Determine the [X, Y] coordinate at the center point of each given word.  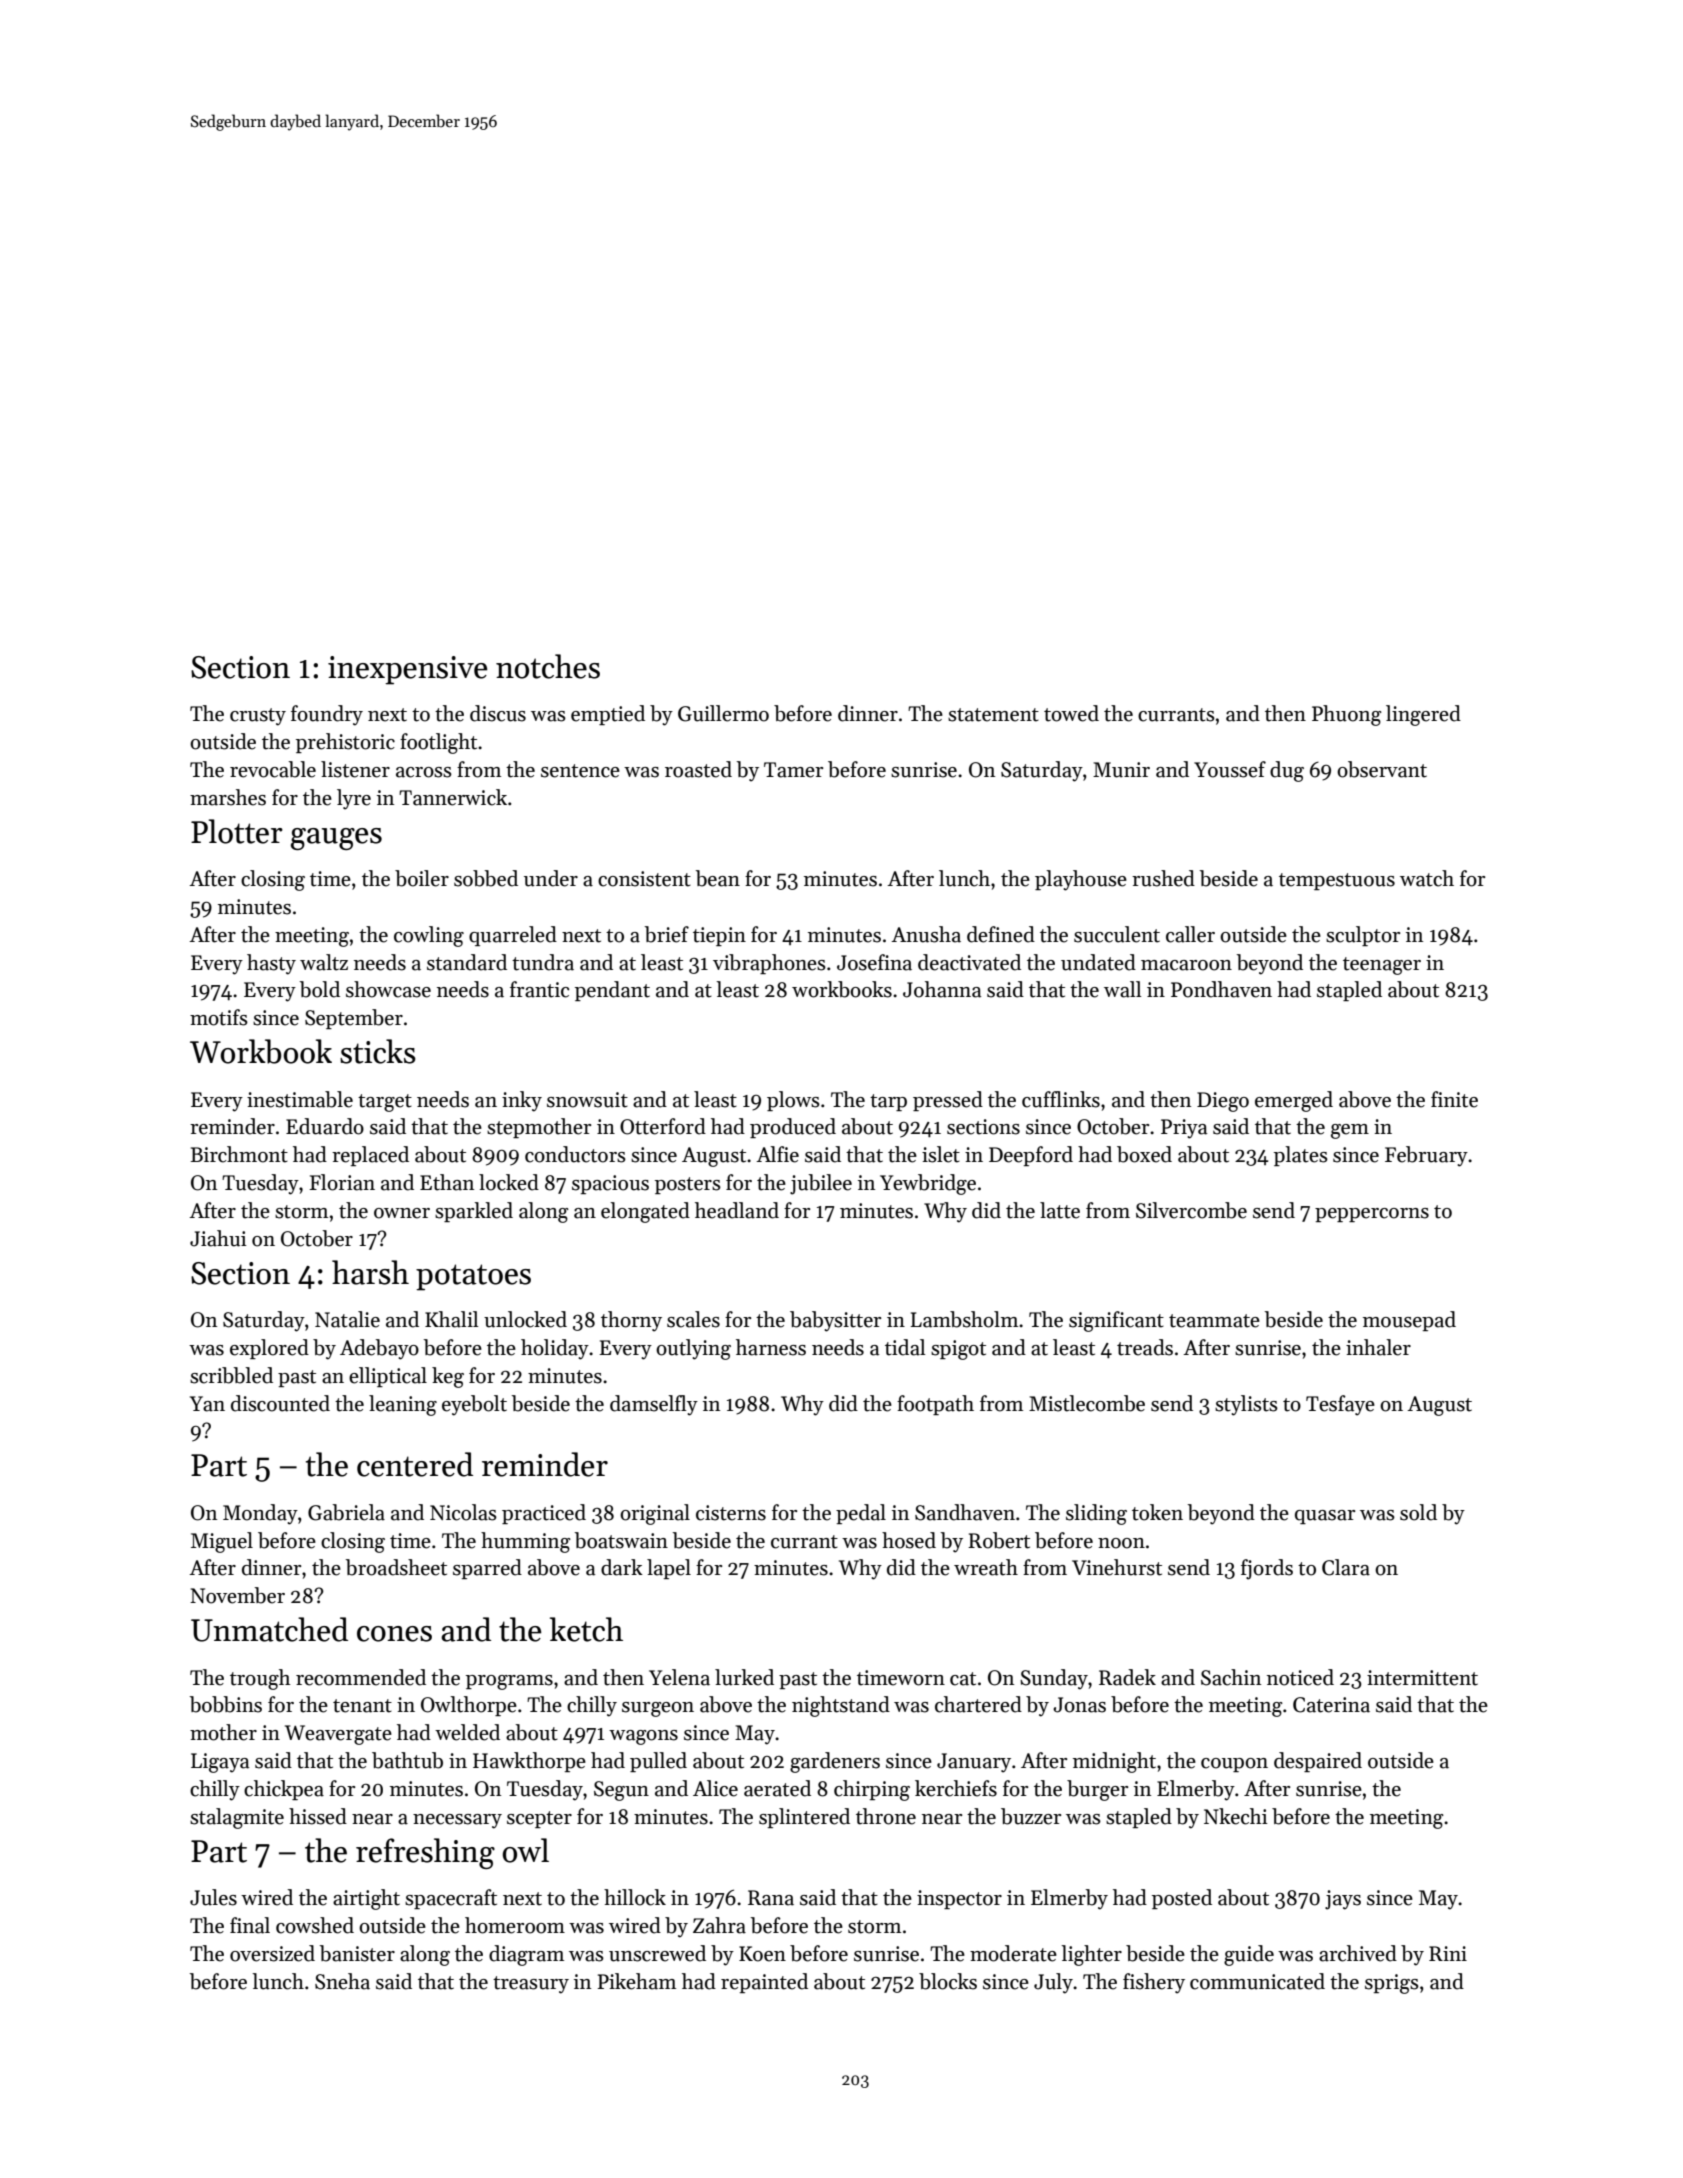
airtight [366, 1899]
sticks [378, 1051]
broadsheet [396, 1567]
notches [548, 666]
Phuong [1347, 715]
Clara [1346, 1567]
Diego [1223, 1102]
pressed [948, 1101]
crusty [258, 717]
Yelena [679, 1677]
